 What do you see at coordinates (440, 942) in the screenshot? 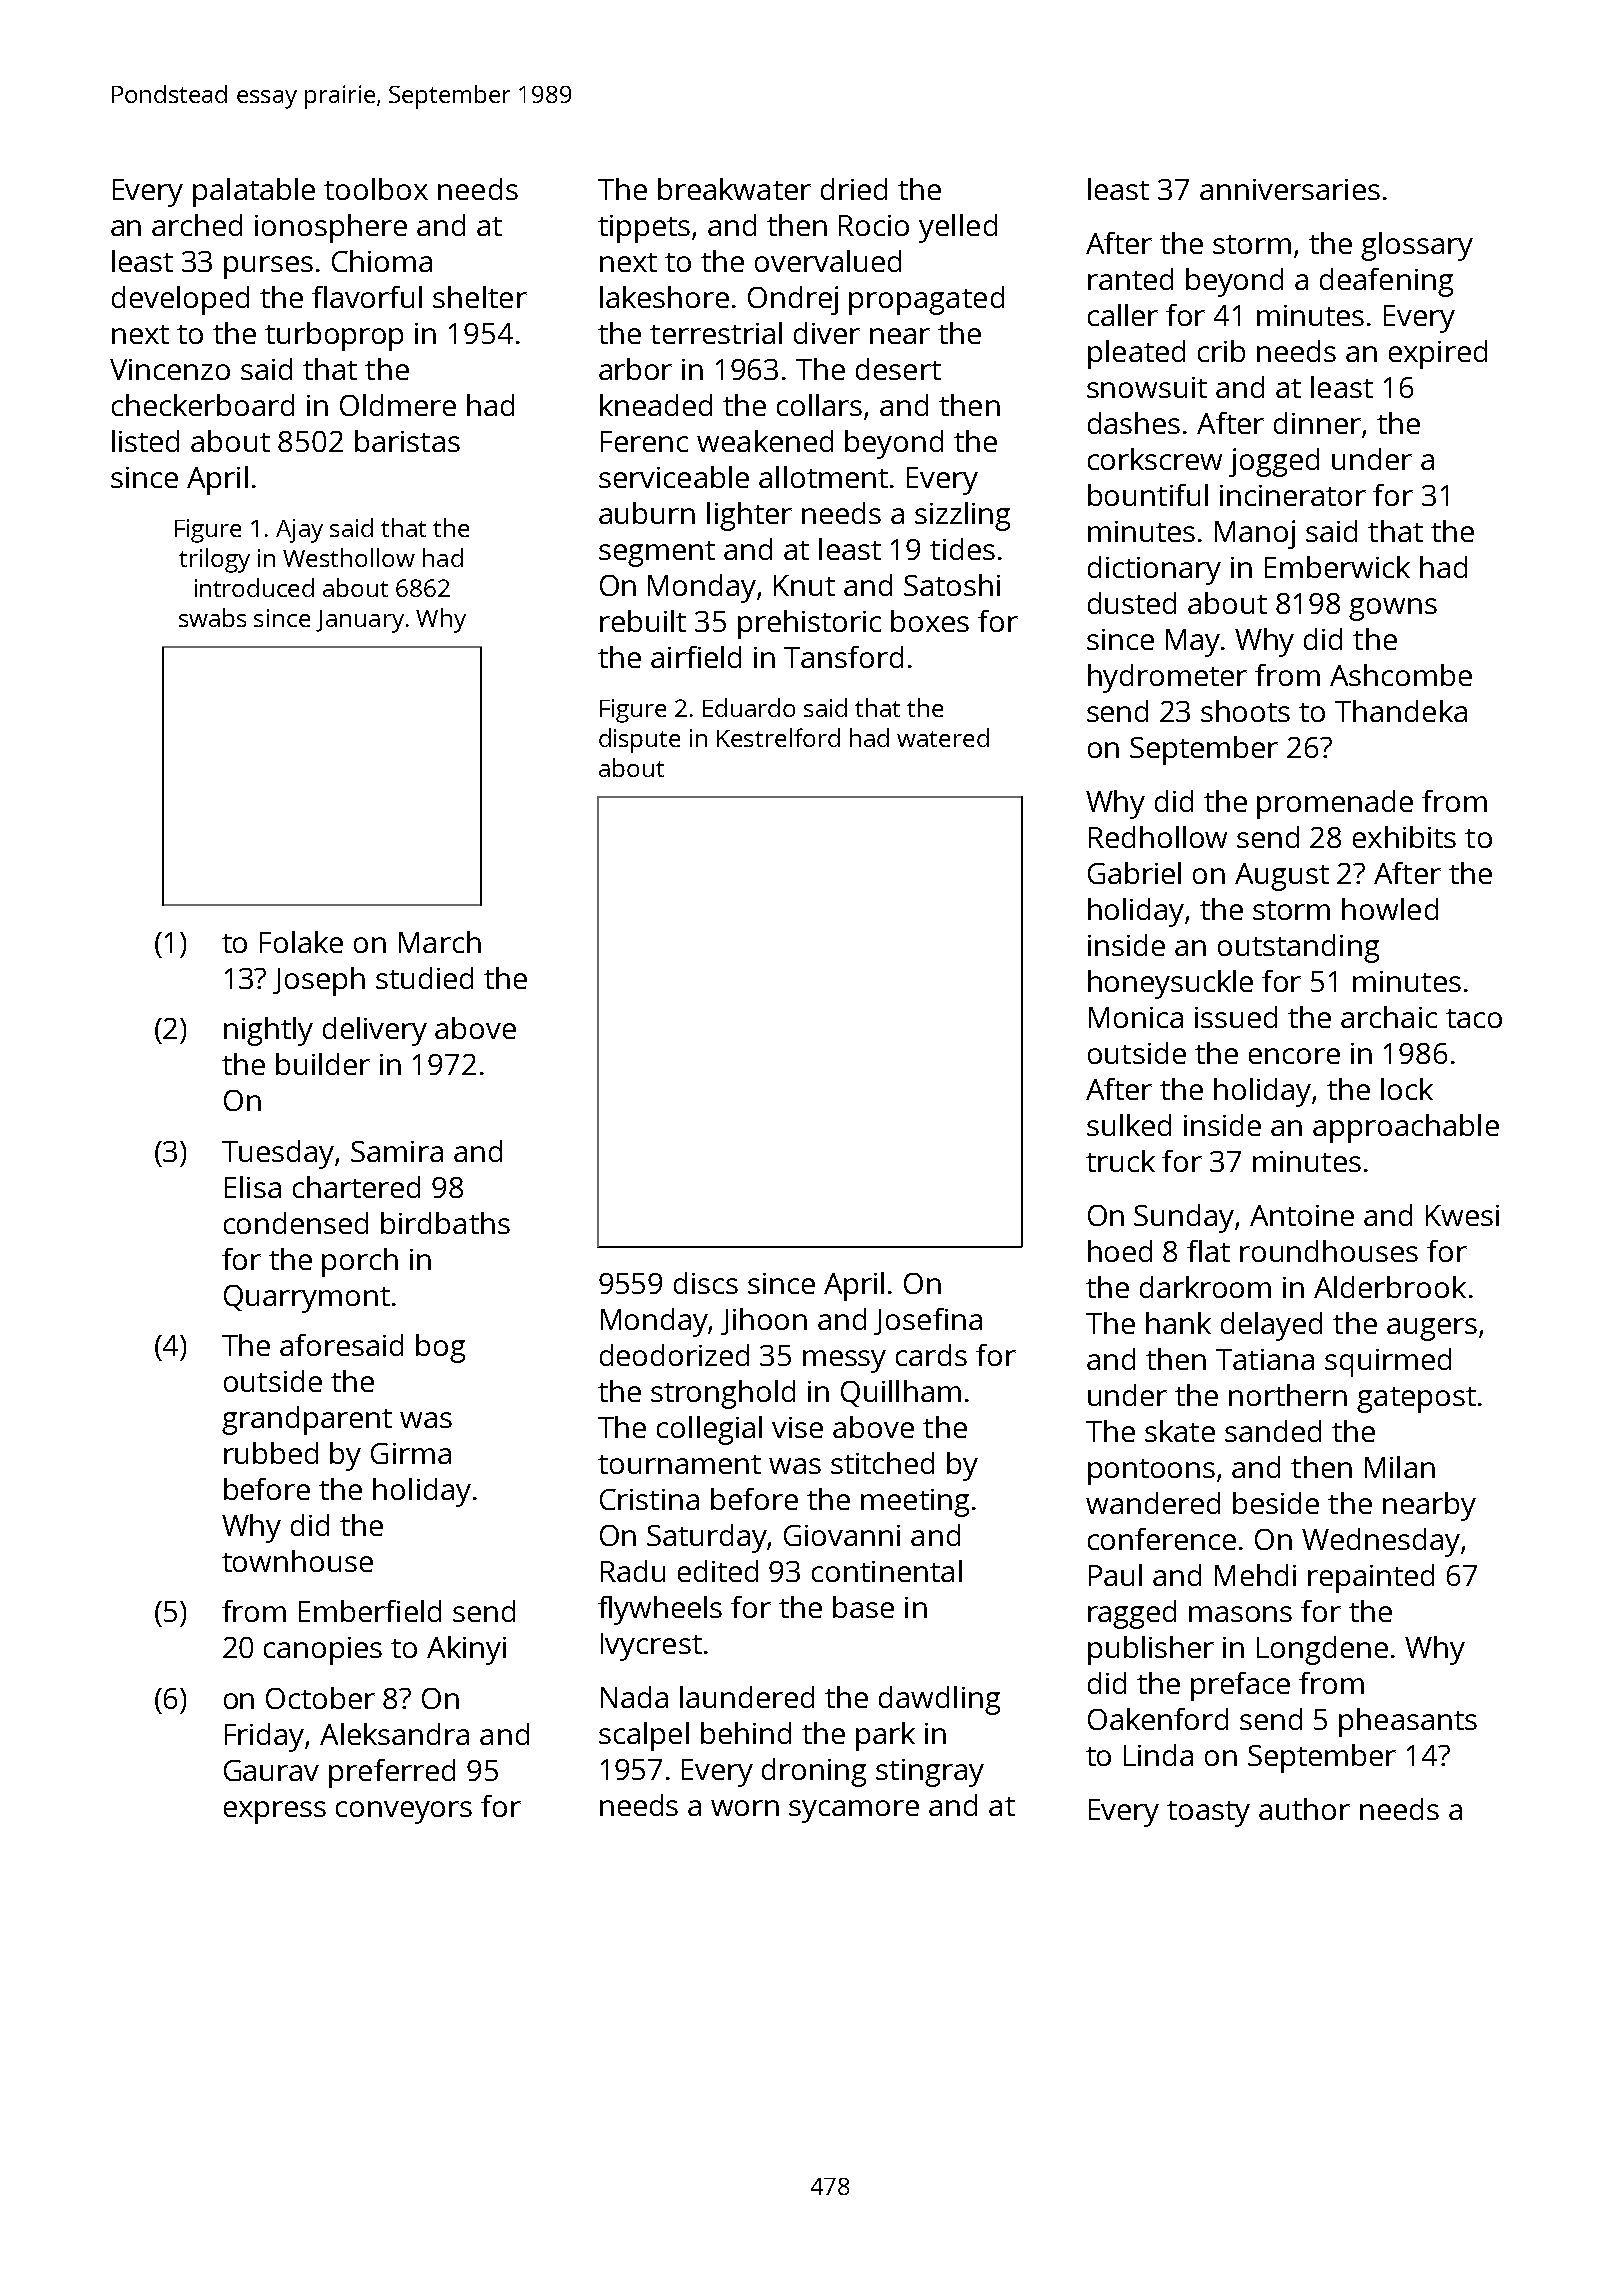
I see `March` at bounding box center [440, 942].
